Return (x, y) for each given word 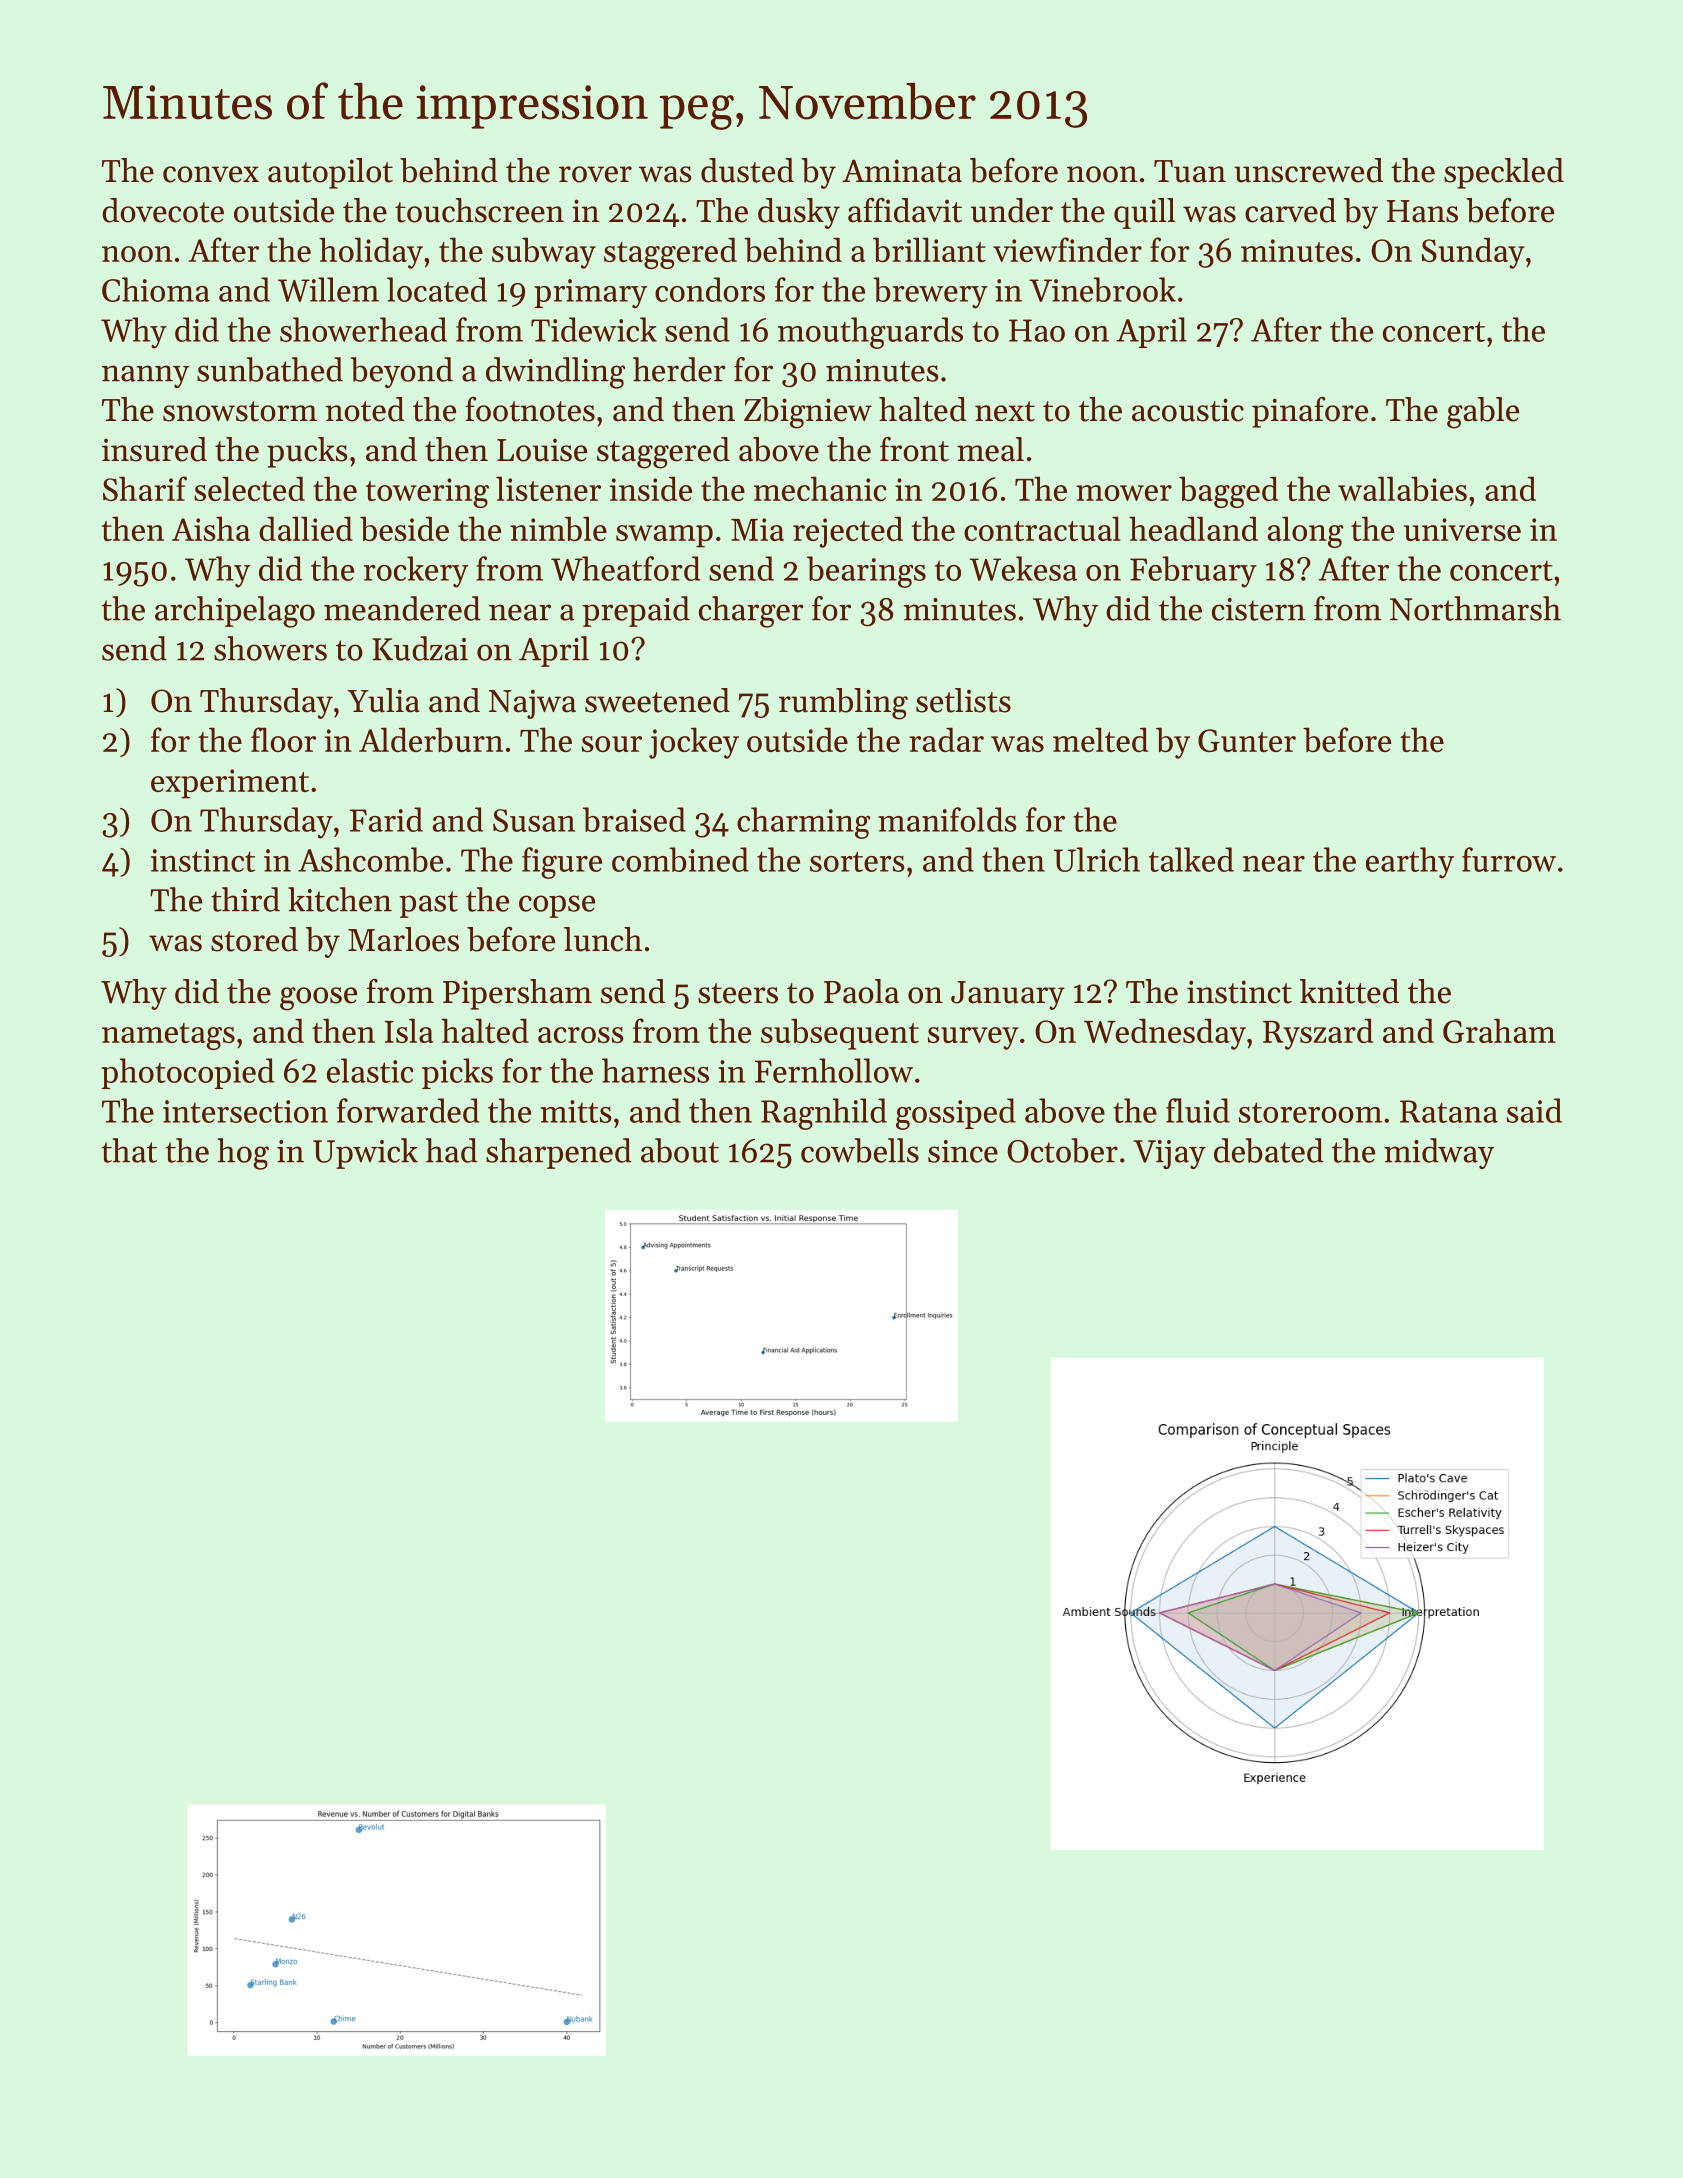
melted (1100, 739)
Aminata (902, 171)
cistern (1258, 609)
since (963, 1151)
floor (283, 739)
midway (1439, 1153)
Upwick (365, 1153)
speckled (1504, 173)
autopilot (330, 173)
